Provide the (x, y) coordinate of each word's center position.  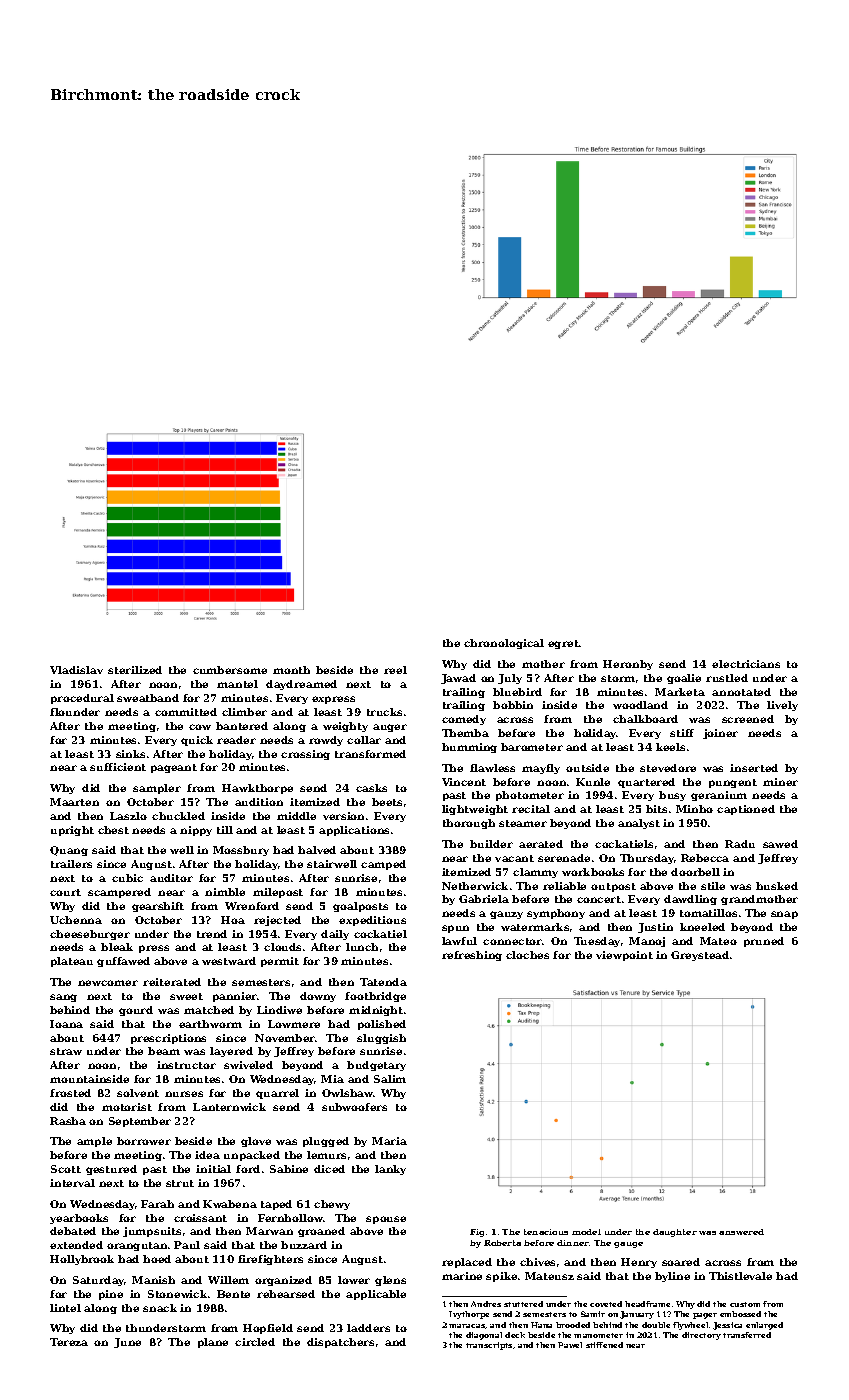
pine (111, 1295)
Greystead (700, 956)
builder (491, 844)
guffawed (123, 962)
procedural (82, 699)
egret (563, 644)
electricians (746, 664)
